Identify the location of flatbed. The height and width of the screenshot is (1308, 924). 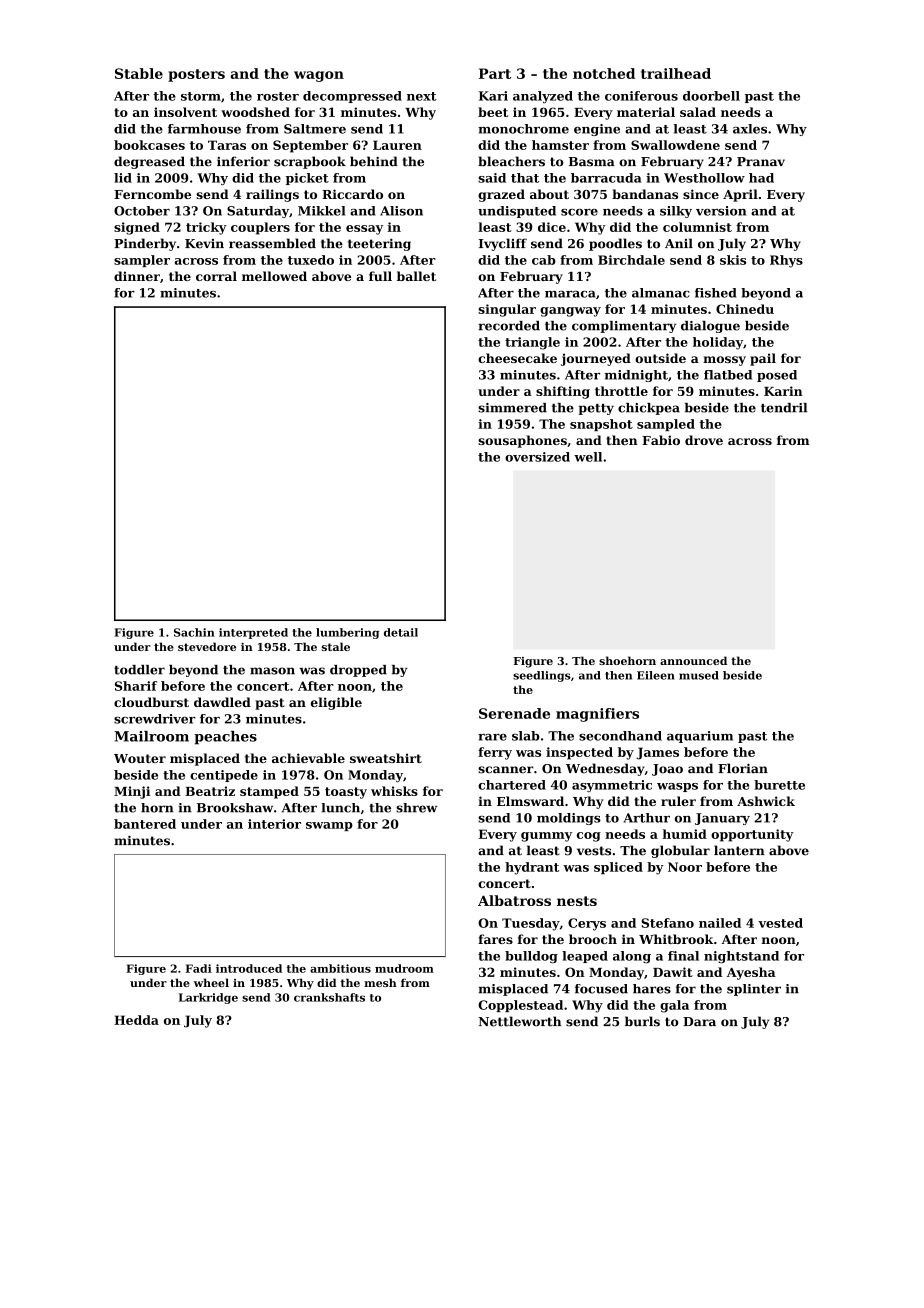
(728, 375).
